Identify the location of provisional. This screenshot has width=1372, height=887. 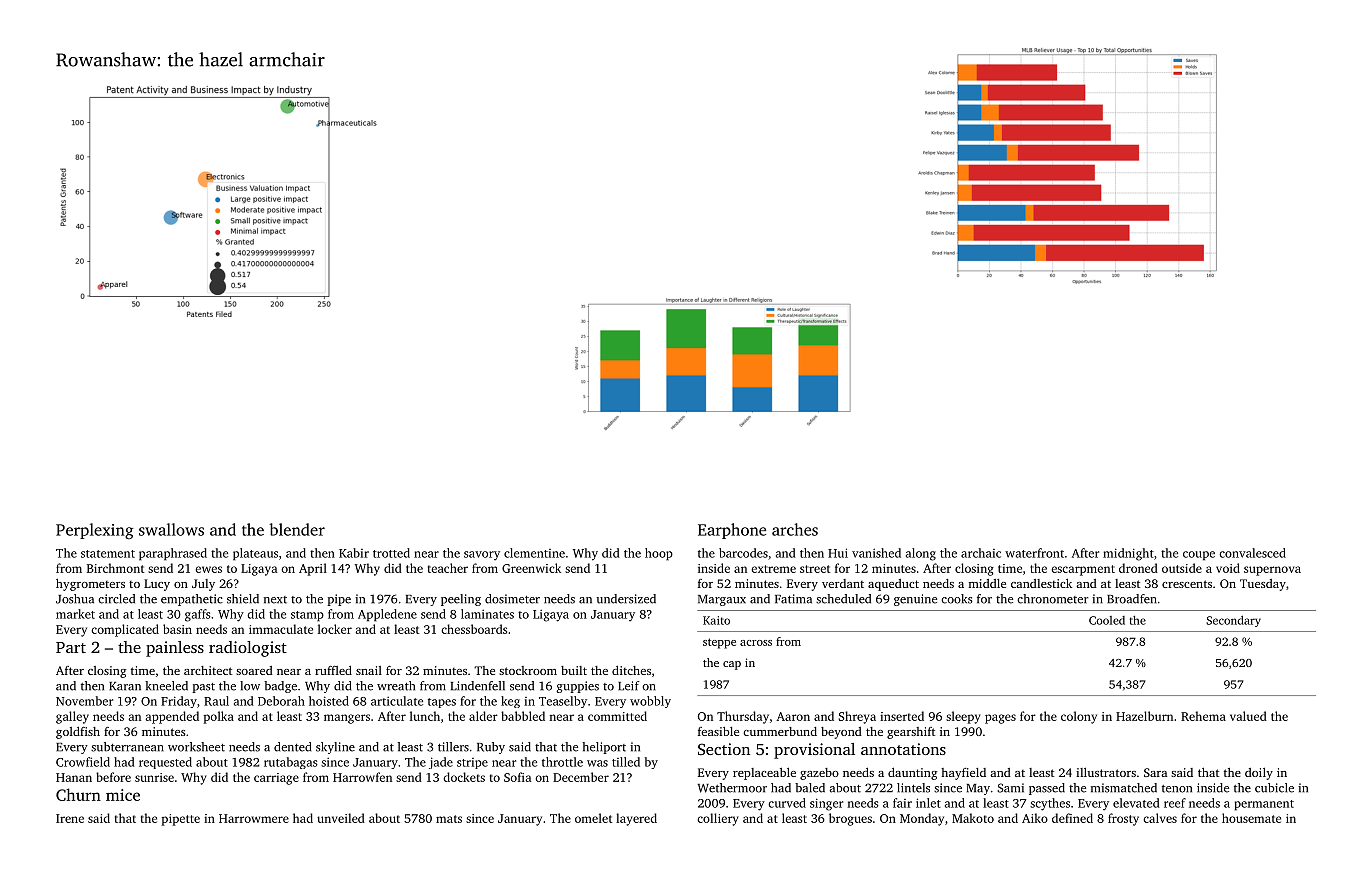
(814, 751).
